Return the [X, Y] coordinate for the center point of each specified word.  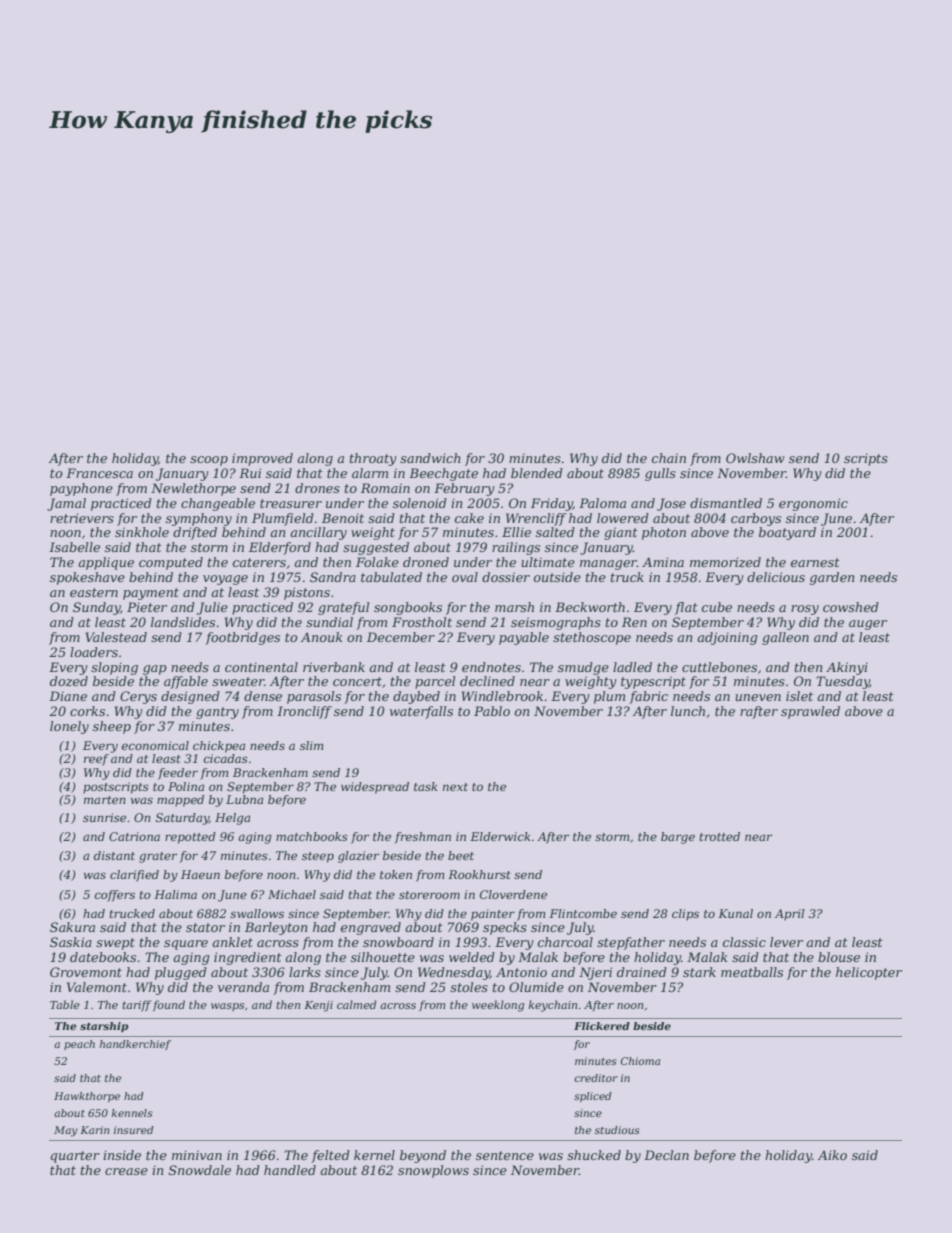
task [426, 786]
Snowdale [200, 1170]
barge [678, 838]
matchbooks [312, 836]
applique [106, 563]
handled [290, 1170]
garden [832, 578]
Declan [666, 1155]
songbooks [408, 608]
